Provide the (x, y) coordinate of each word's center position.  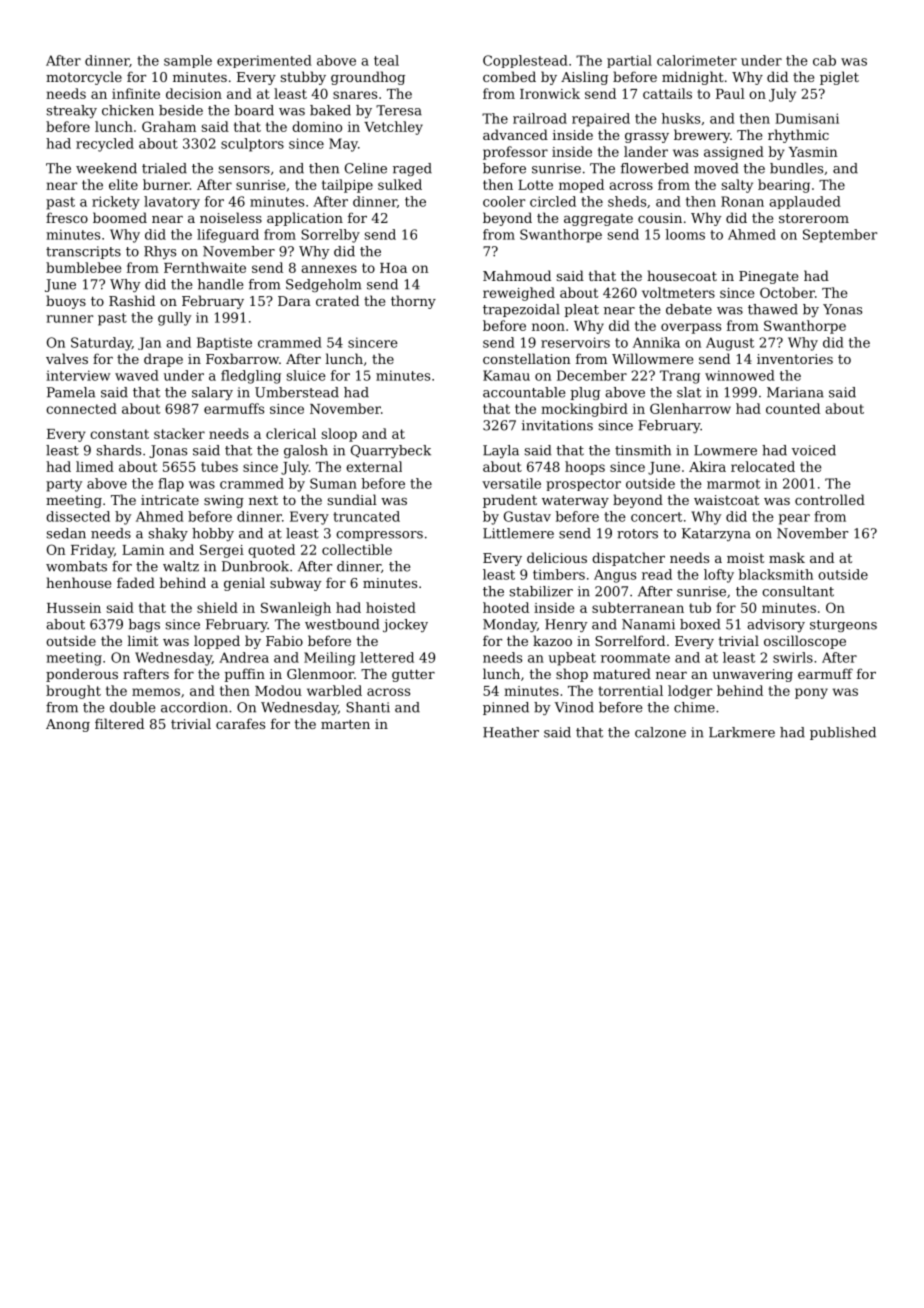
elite (123, 184)
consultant (798, 591)
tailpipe (347, 186)
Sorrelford (630, 640)
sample (188, 61)
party (64, 485)
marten (345, 724)
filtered (119, 723)
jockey (405, 625)
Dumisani (807, 118)
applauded (805, 202)
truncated (366, 516)
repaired (601, 120)
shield (217, 607)
